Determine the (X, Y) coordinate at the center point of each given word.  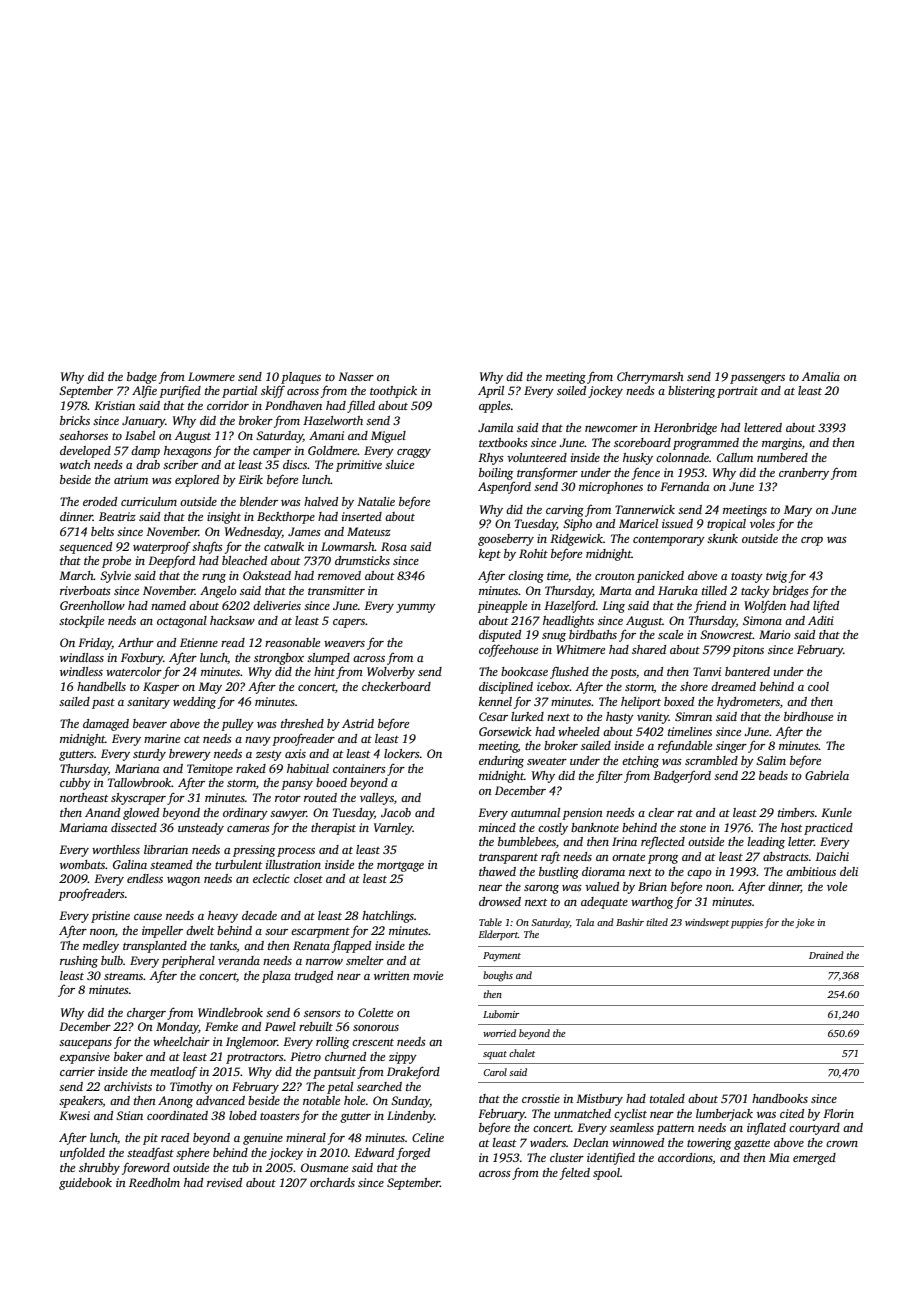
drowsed (500, 901)
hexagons (188, 452)
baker (128, 1056)
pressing (254, 851)
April (491, 392)
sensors (322, 1014)
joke (805, 923)
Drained (826, 955)
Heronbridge (685, 429)
